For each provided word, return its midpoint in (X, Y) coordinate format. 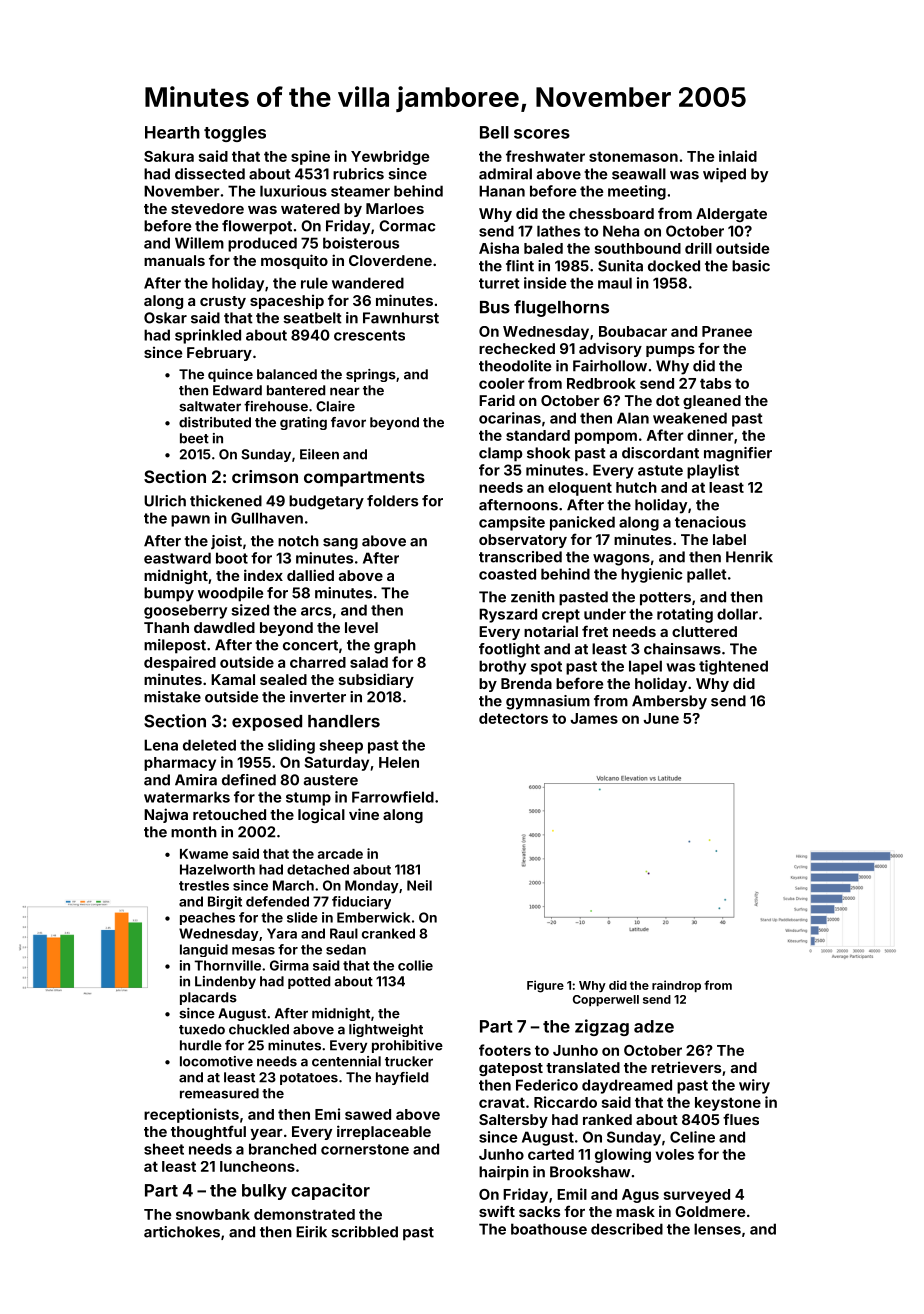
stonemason (633, 156)
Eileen (319, 454)
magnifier (738, 454)
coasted (507, 574)
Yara (282, 933)
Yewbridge (390, 157)
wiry (754, 1086)
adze (654, 1026)
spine (310, 157)
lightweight (386, 1030)
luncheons (257, 1166)
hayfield (402, 1078)
